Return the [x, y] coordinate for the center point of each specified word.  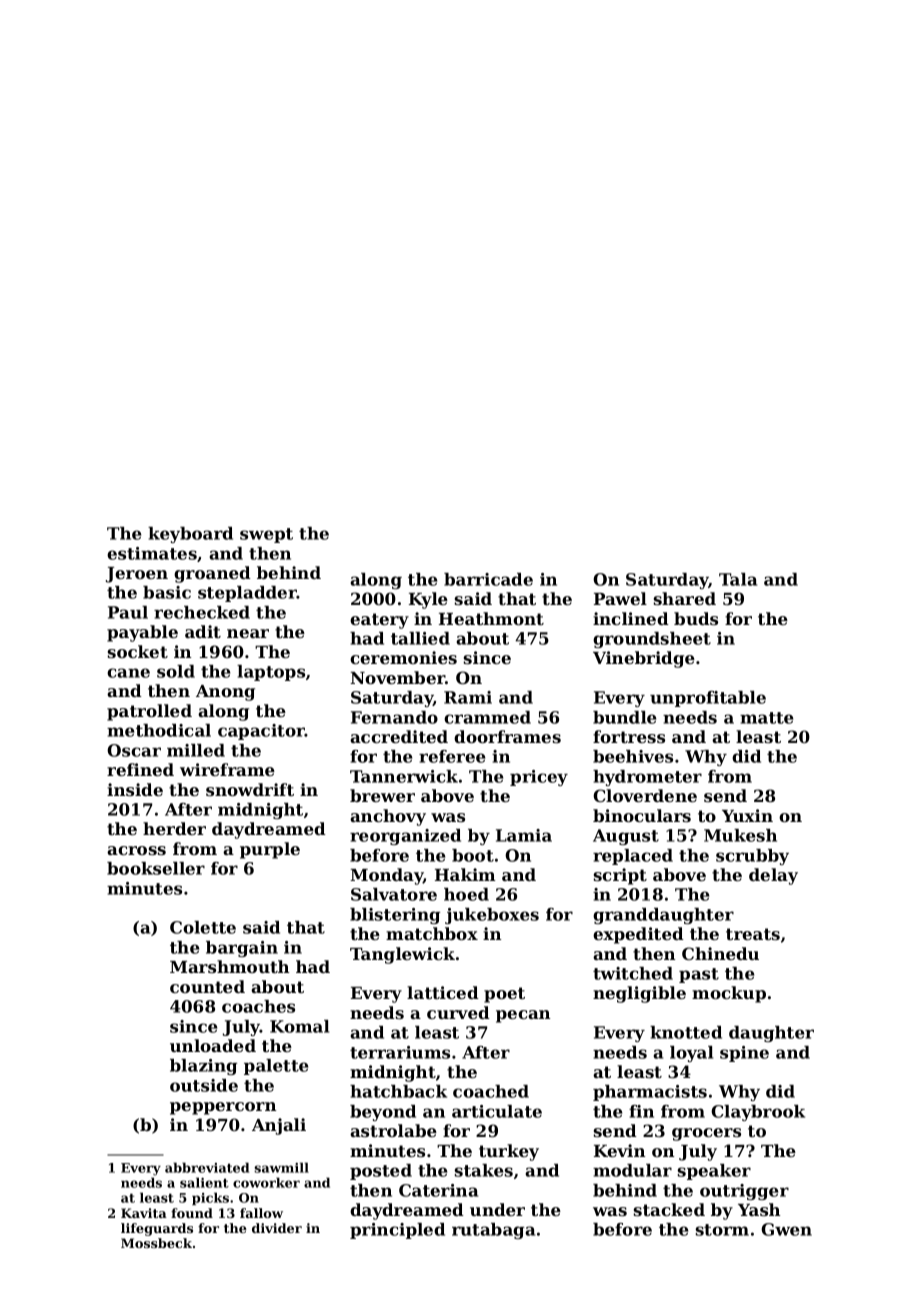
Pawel [620, 598]
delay [773, 876]
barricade [488, 579]
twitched [633, 973]
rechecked [202, 612]
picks [210, 1198]
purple [270, 850]
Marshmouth [229, 966]
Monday [387, 876]
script [620, 876]
